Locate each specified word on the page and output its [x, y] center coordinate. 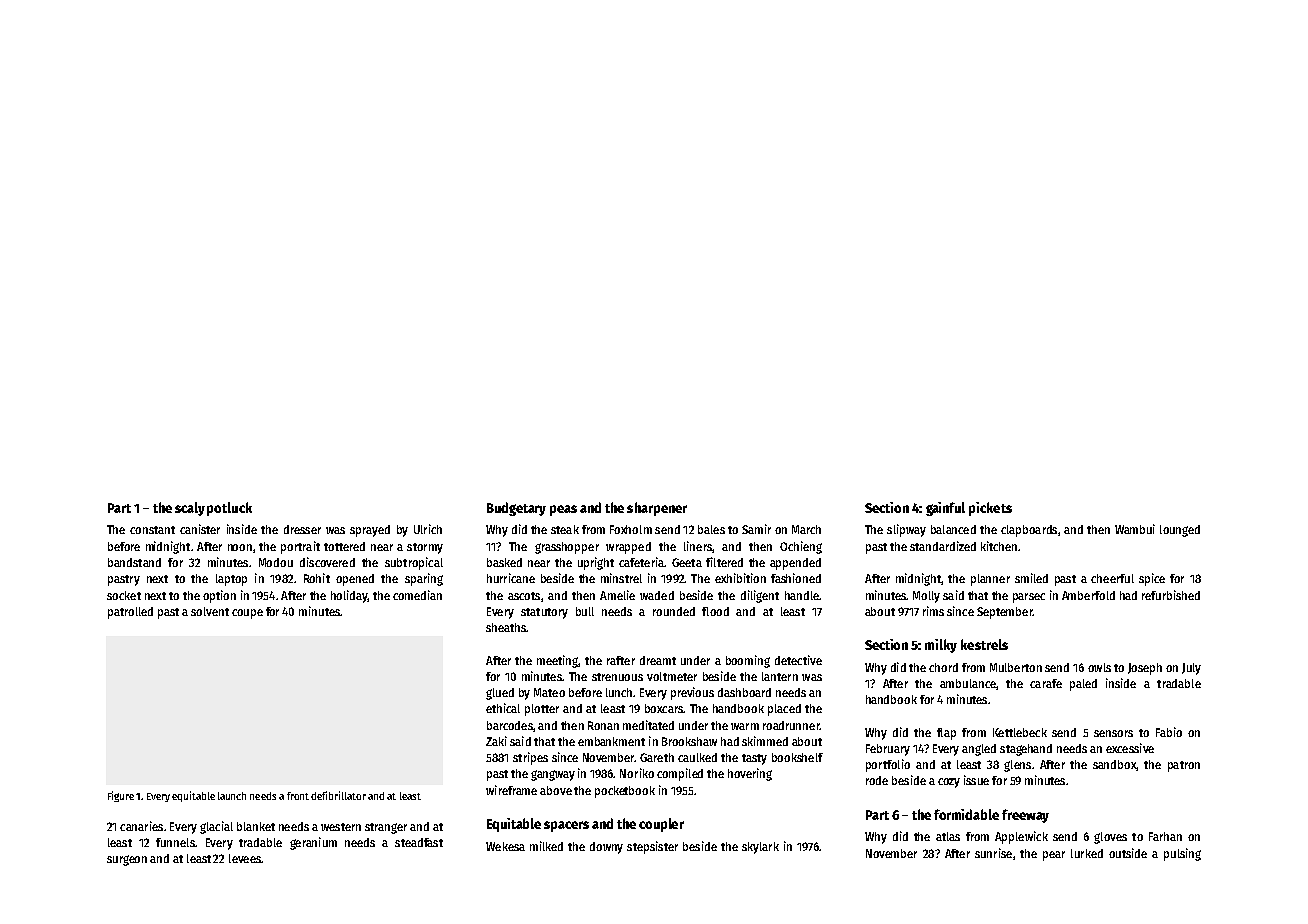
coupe [247, 614]
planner [990, 580]
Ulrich [428, 529]
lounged [1180, 531]
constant [152, 530]
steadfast [419, 842]
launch [232, 796]
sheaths [506, 627]
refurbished [1171, 595]
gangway [553, 775]
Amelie [617, 595]
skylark [760, 848]
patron [1184, 766]
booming [748, 661]
